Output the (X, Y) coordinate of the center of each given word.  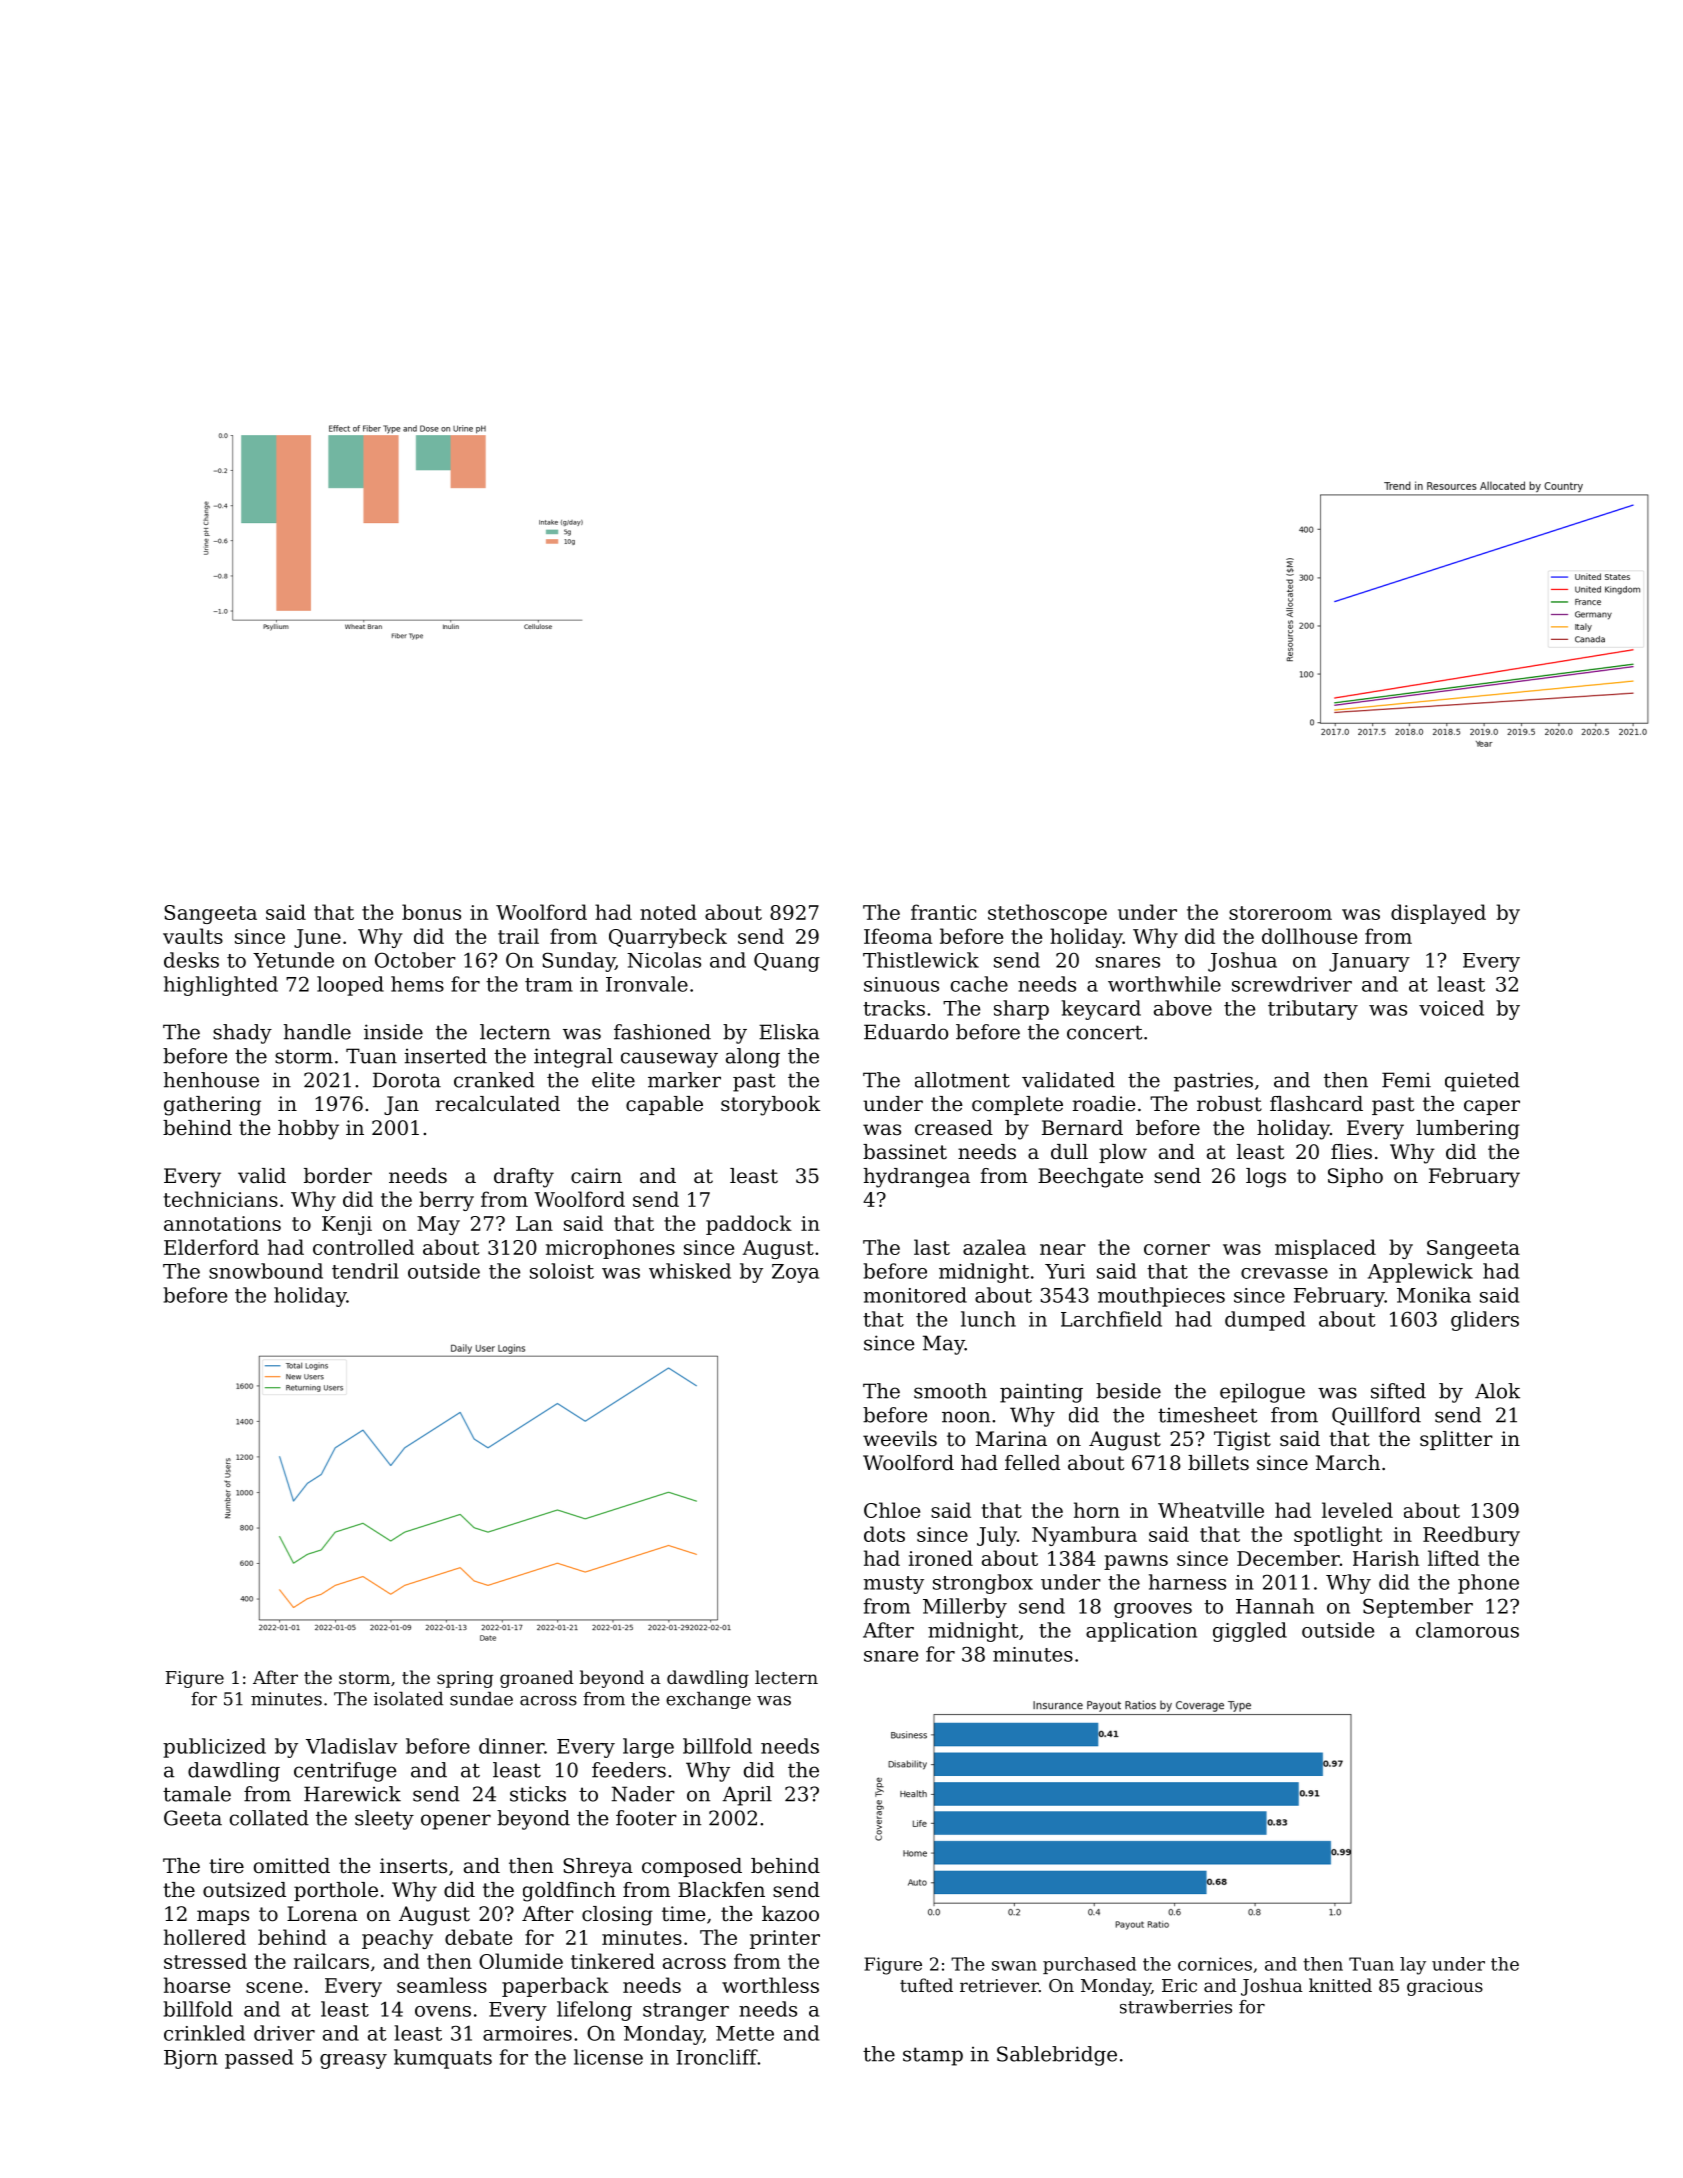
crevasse (1284, 1273)
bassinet (905, 1152)
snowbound (266, 1271)
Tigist (1242, 1441)
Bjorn (191, 2059)
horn (1097, 1510)
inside (393, 1032)
